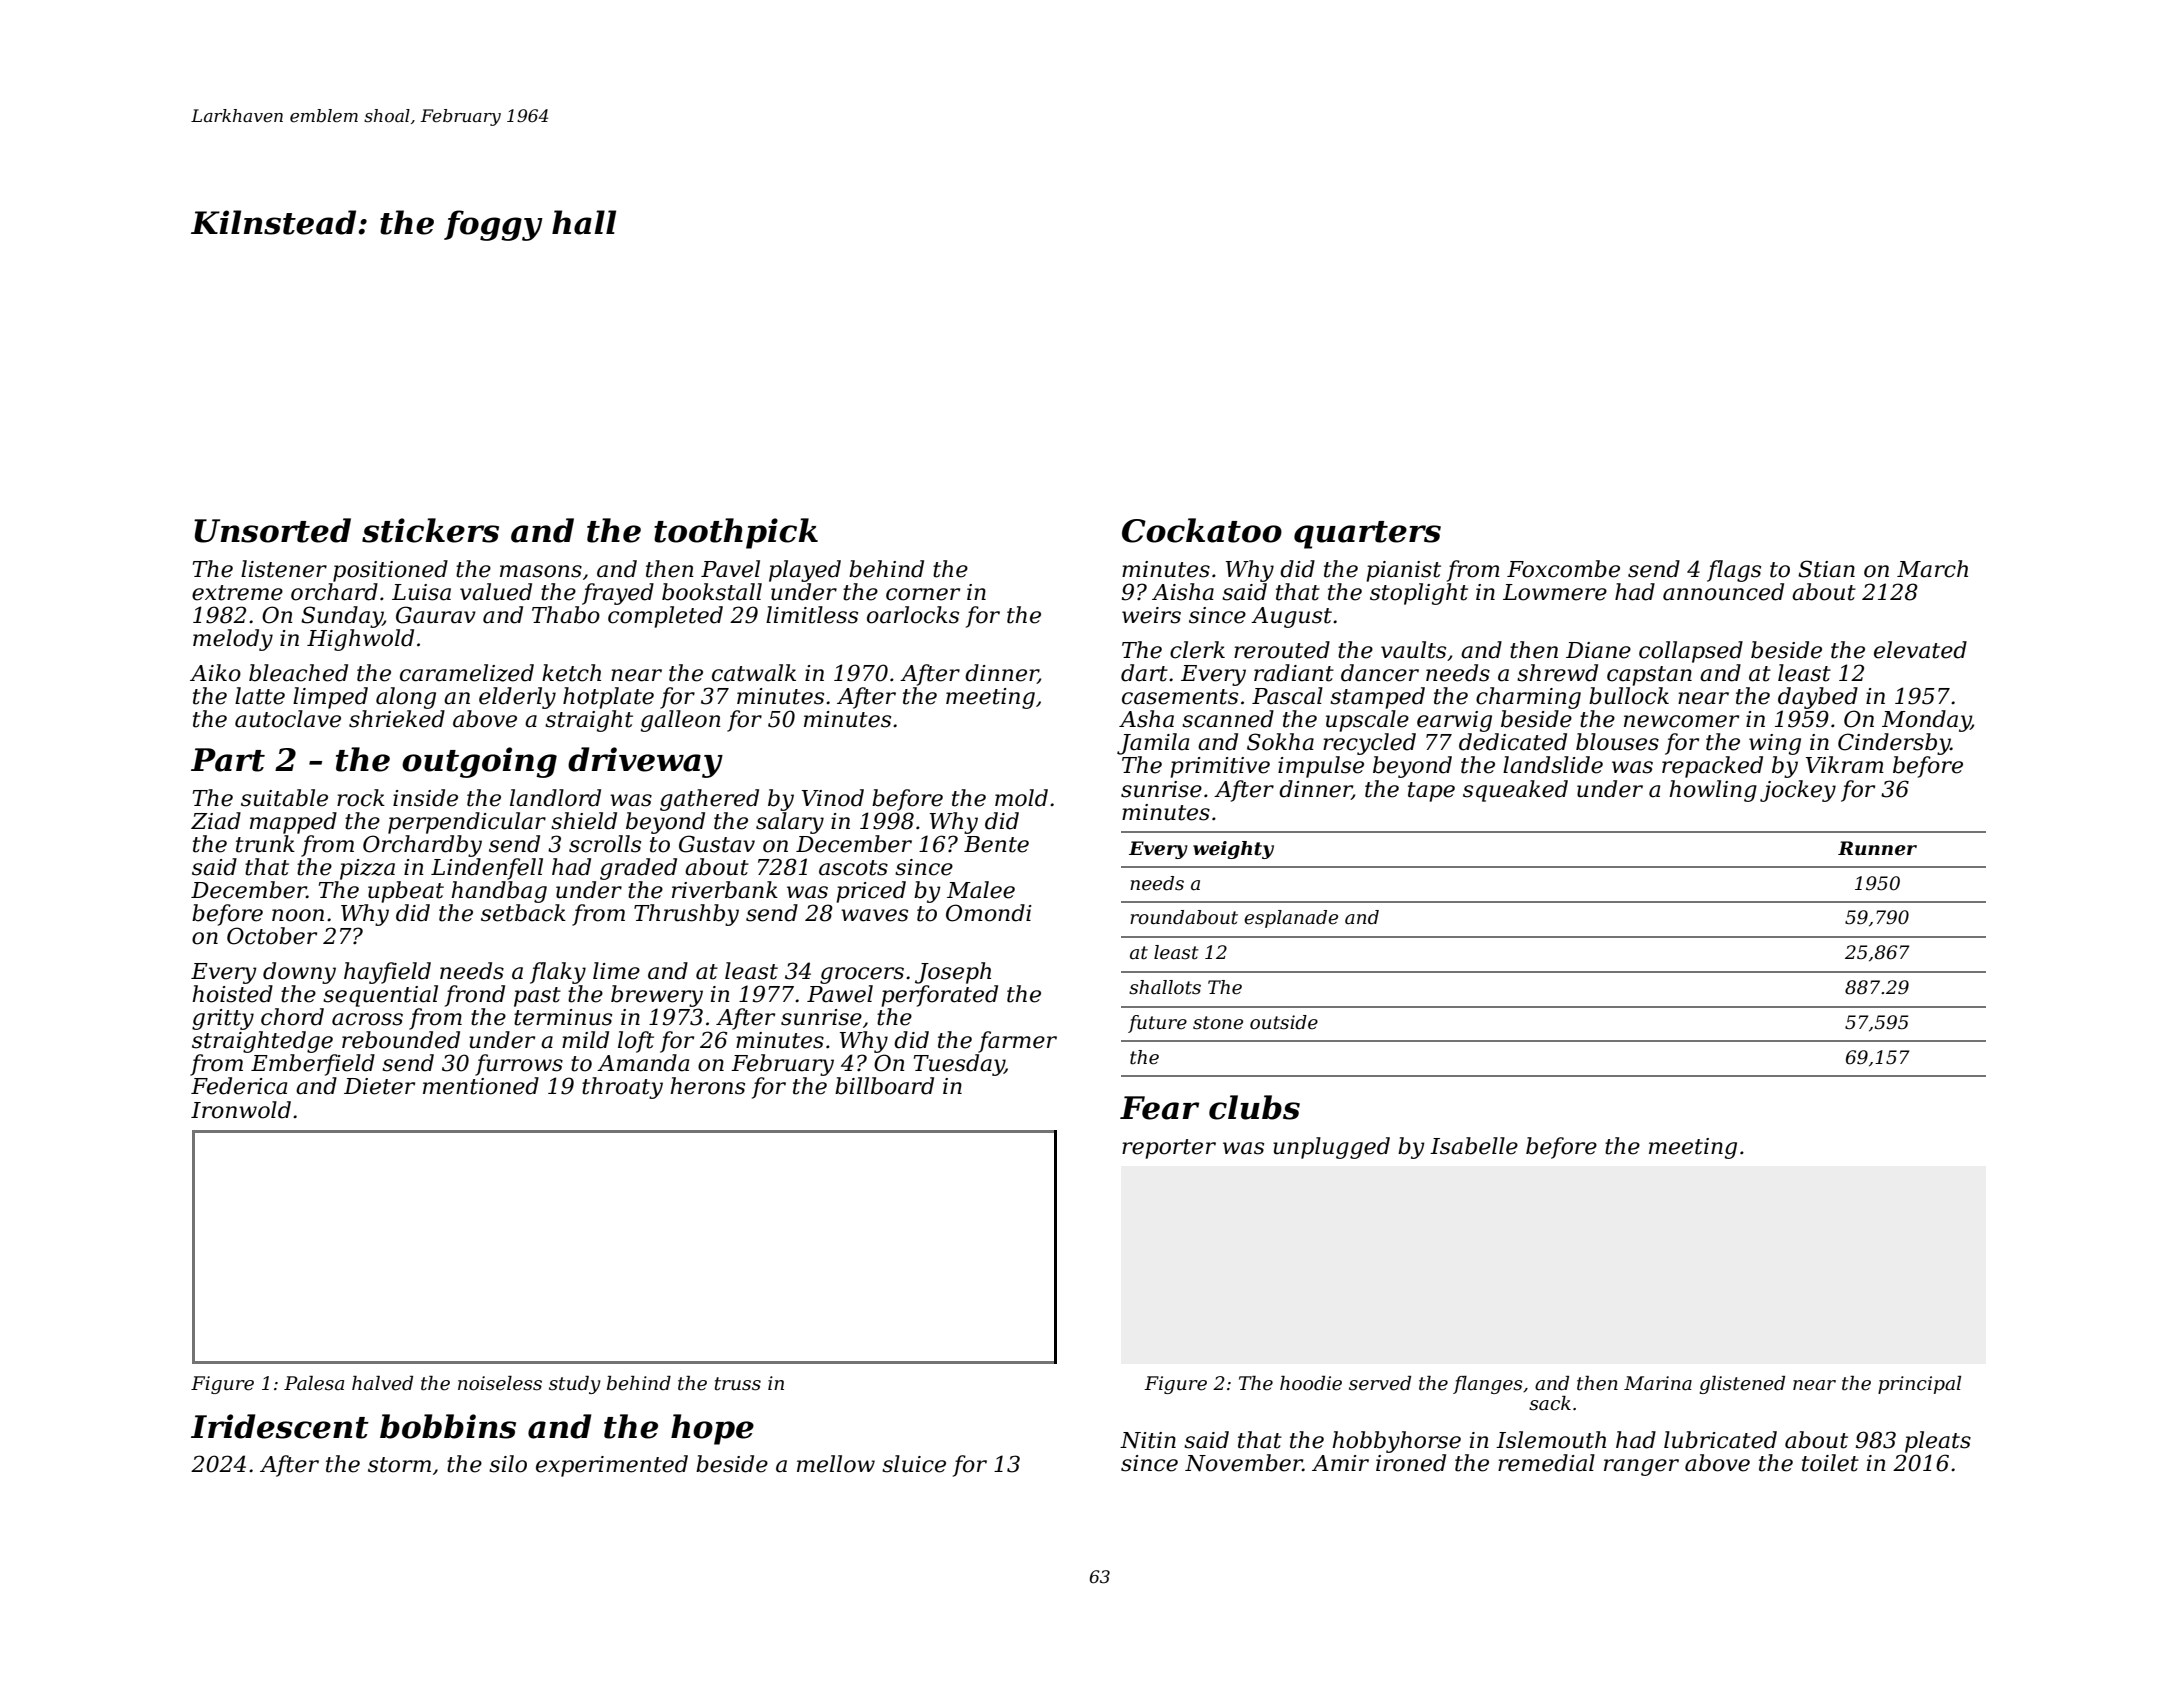  What do you see at coordinates (738, 1384) in the screenshot?
I see `truss` at bounding box center [738, 1384].
